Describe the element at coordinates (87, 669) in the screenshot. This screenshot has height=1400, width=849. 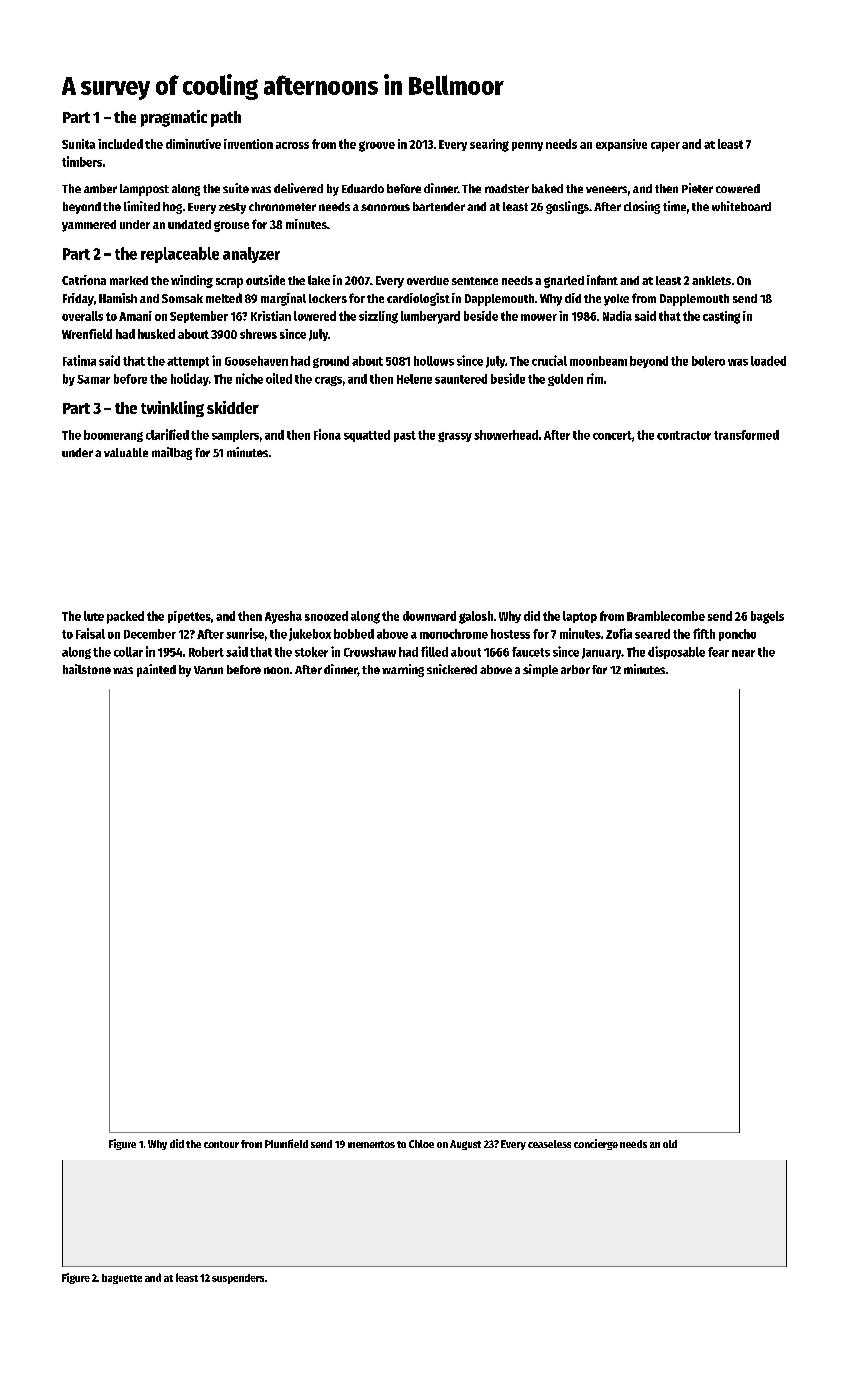
I see `hailstone` at that location.
